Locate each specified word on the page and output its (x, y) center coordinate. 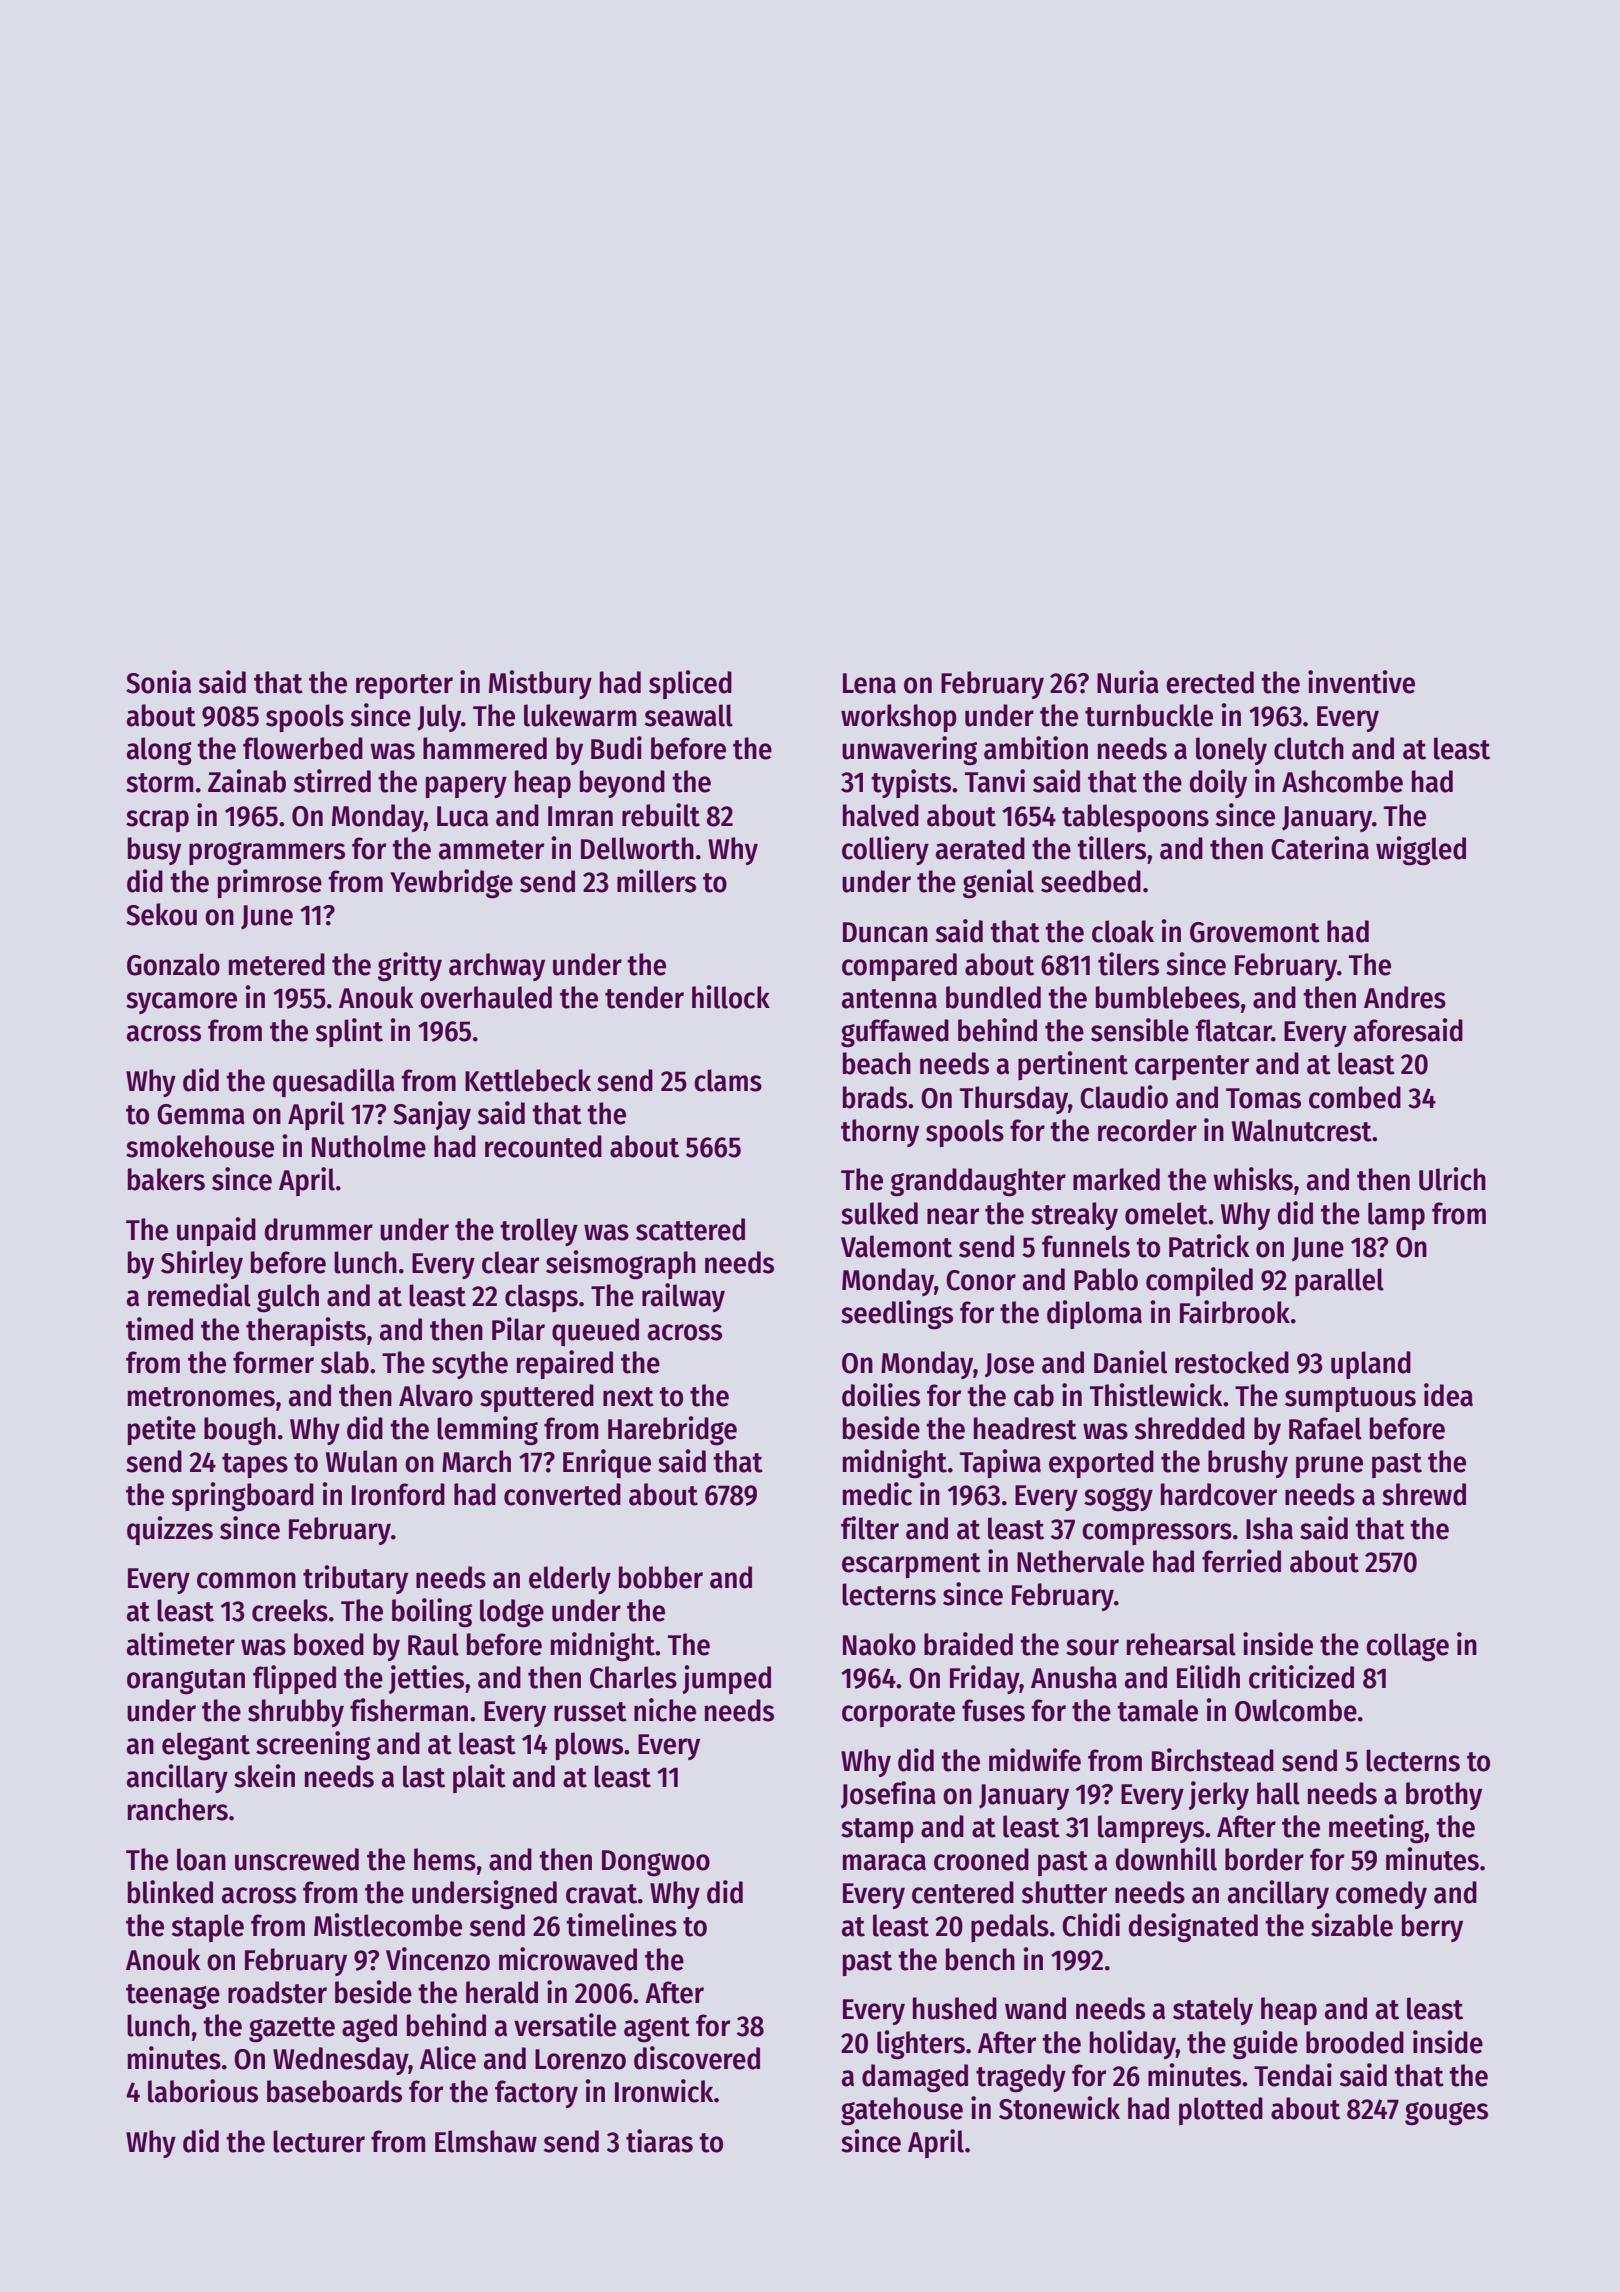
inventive (1361, 682)
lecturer (319, 2141)
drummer (318, 1229)
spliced (690, 684)
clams (728, 1080)
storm (159, 783)
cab (1034, 1395)
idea (1448, 1395)
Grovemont (1255, 932)
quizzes (170, 1530)
